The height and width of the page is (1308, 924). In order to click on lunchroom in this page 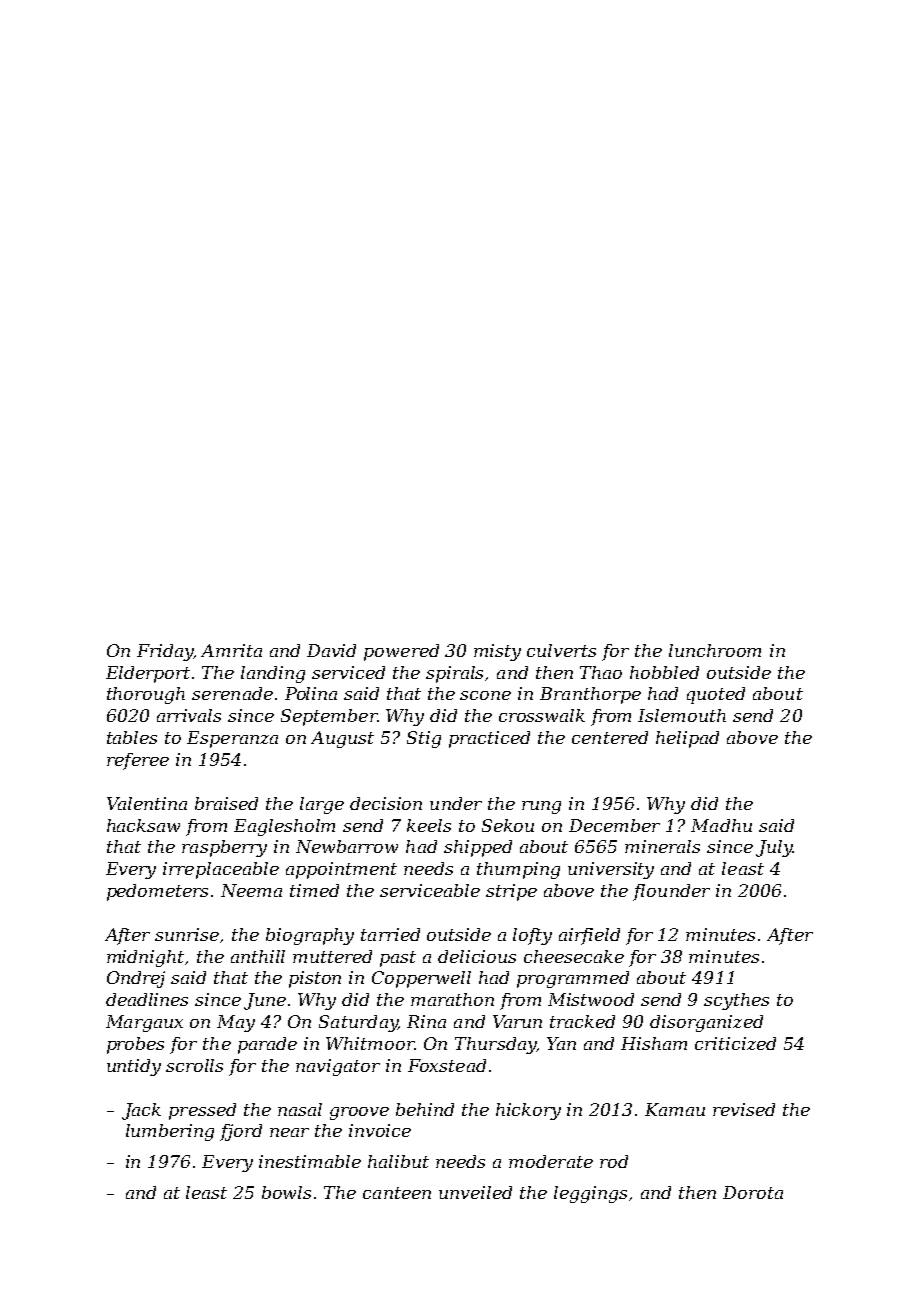, I will do `click(715, 650)`.
